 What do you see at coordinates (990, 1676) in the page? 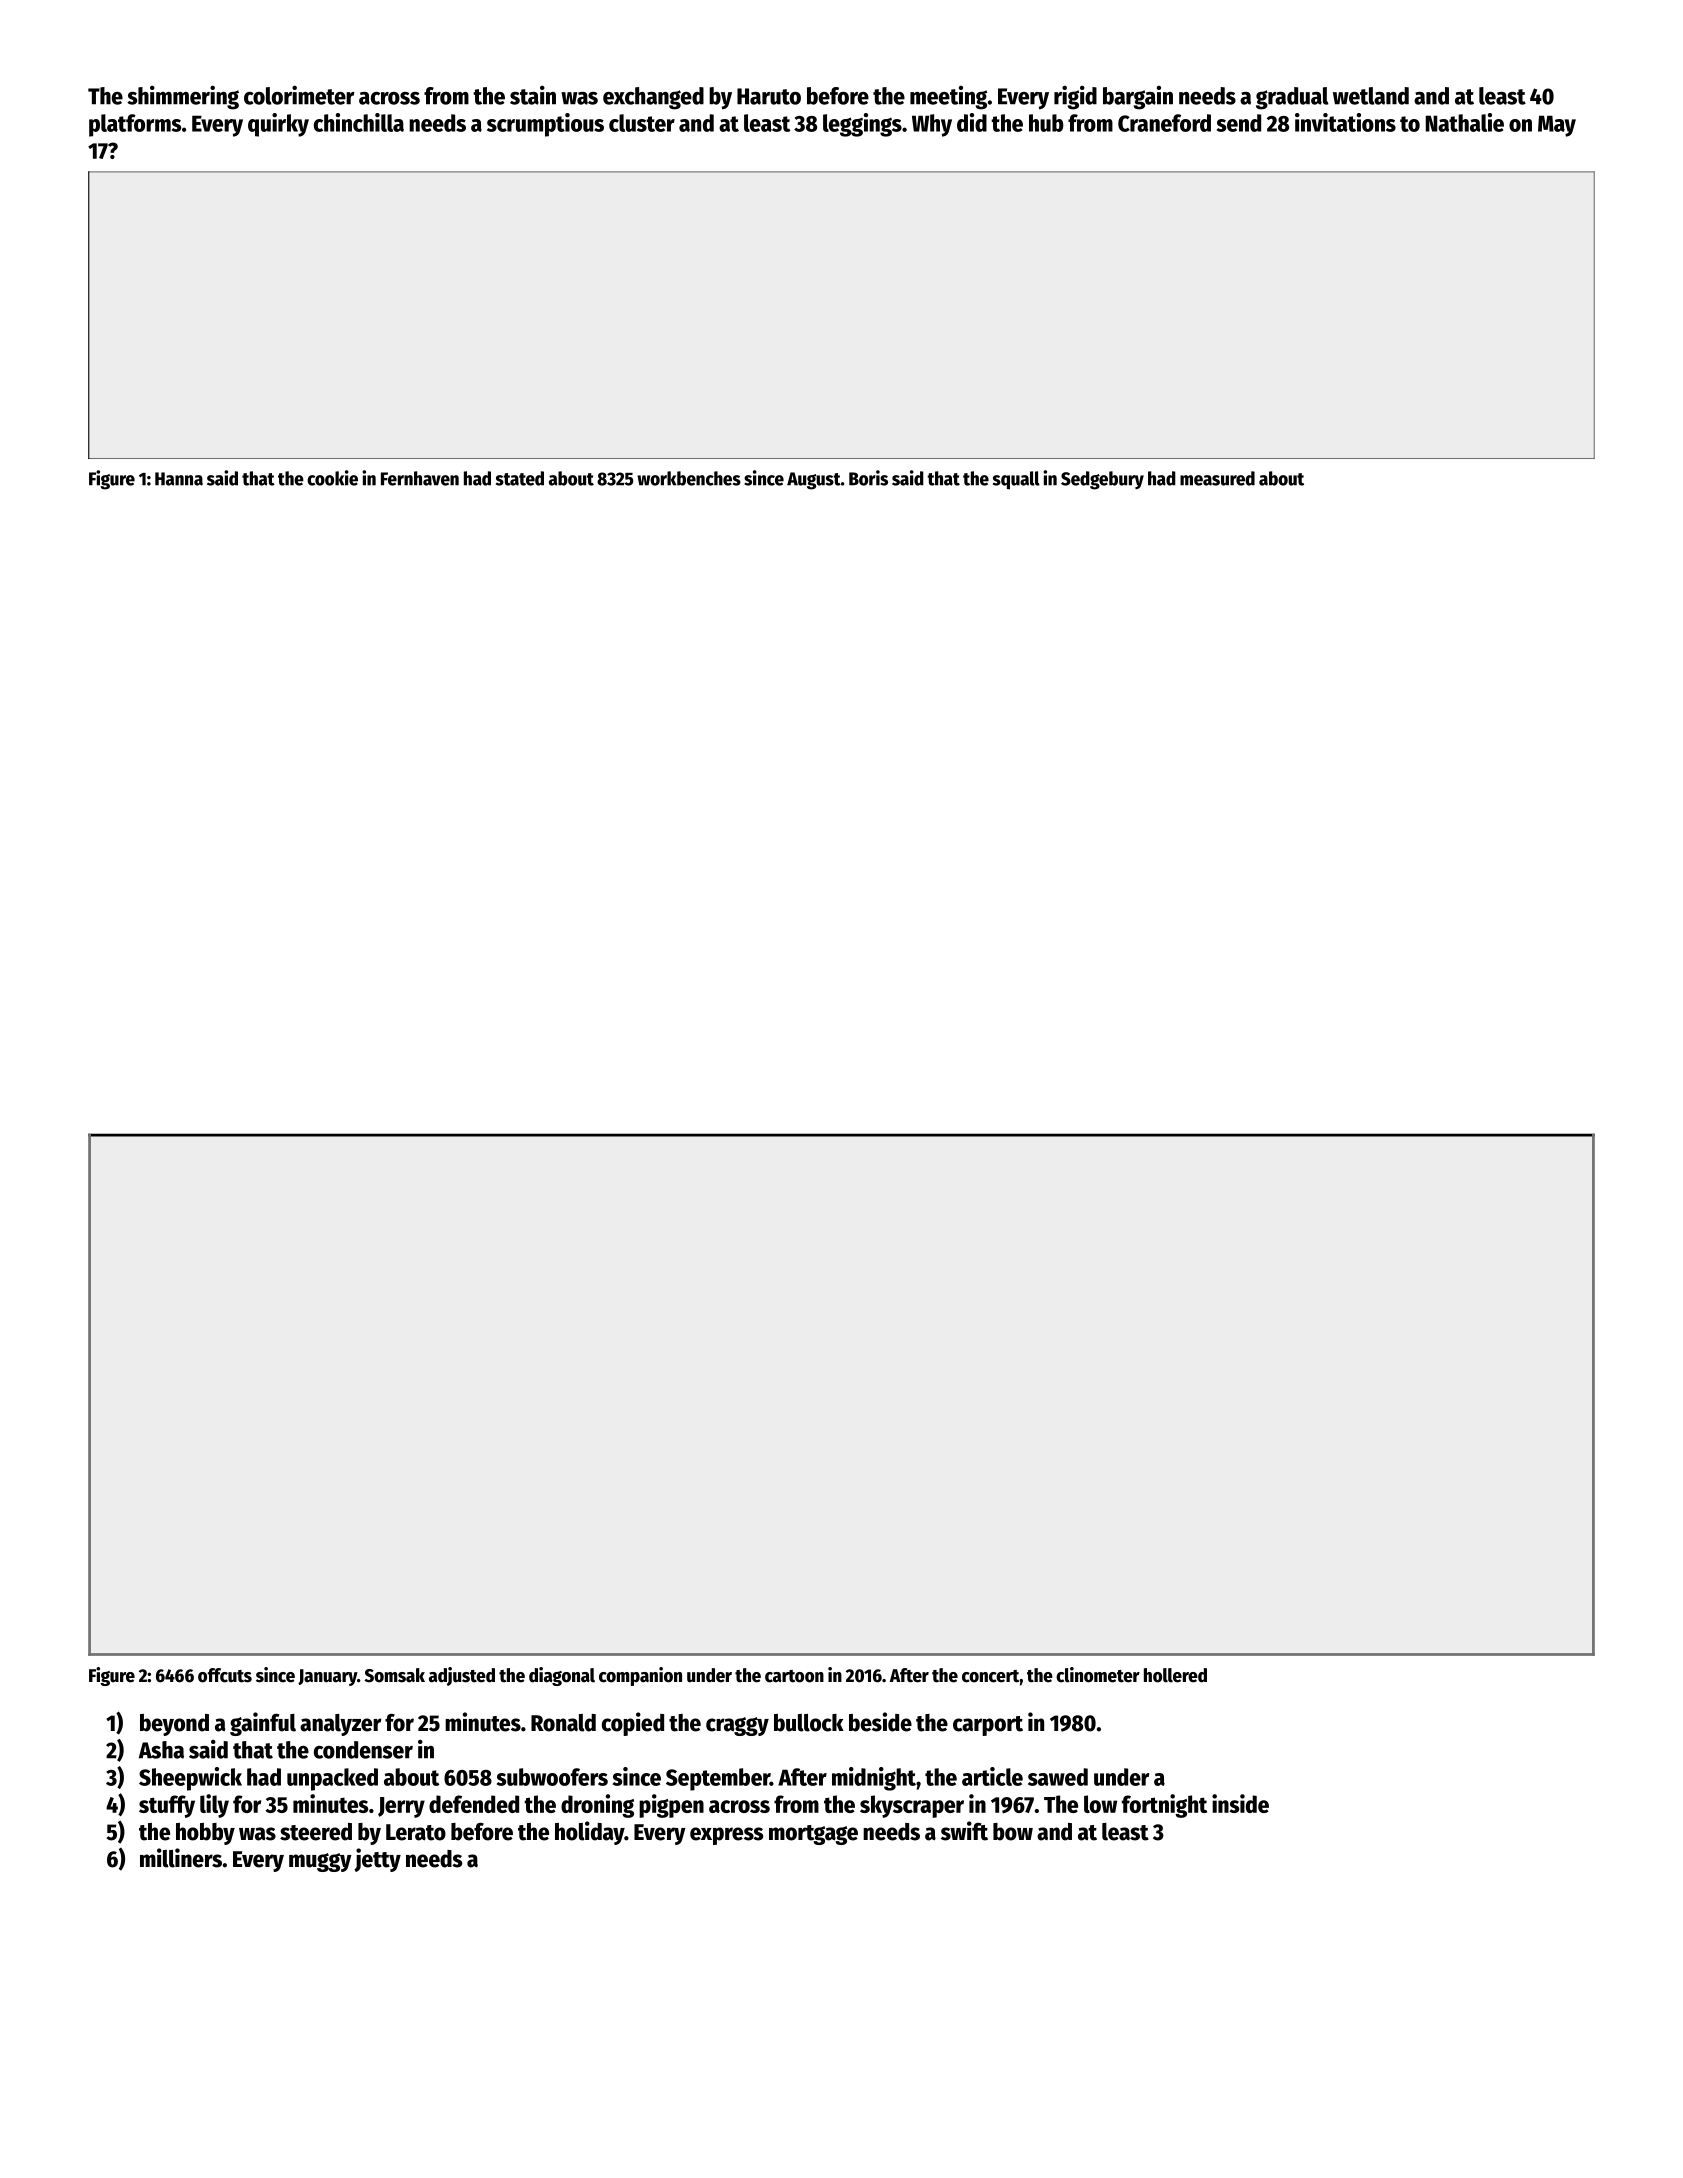
I see `concert` at bounding box center [990, 1676].
